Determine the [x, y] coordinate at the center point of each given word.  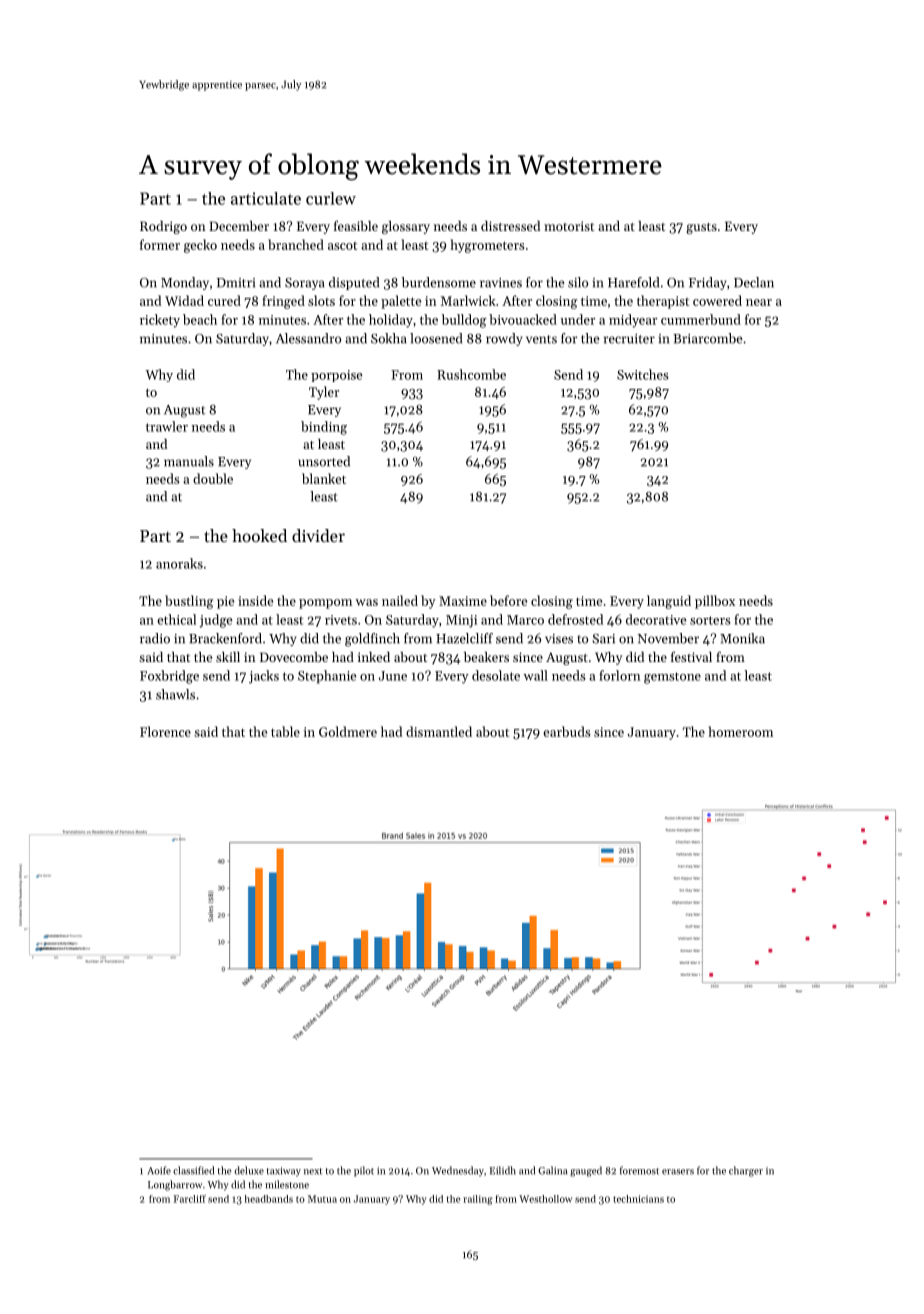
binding [324, 428]
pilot [364, 1171]
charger [746, 1171]
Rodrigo [163, 227]
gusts [701, 228]
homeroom [741, 731]
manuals [189, 461]
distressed [510, 226]
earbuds [566, 731]
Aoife [159, 1170]
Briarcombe [707, 338]
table [285, 731]
